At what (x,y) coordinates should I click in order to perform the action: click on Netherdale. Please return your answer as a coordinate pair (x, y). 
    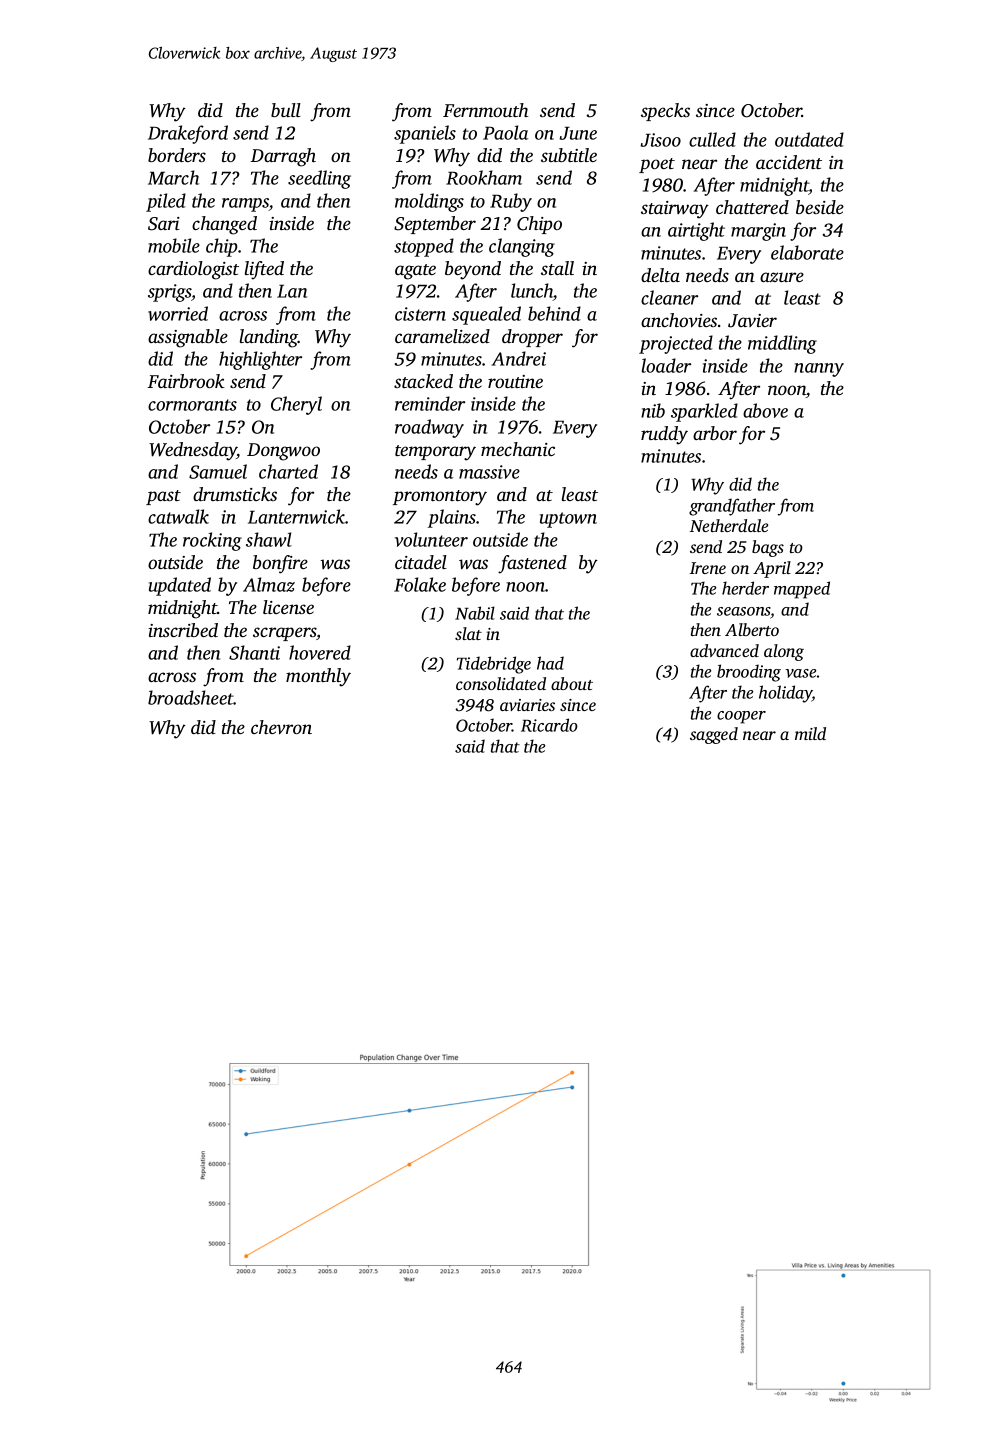
    Looking at the image, I should click on (729, 525).
